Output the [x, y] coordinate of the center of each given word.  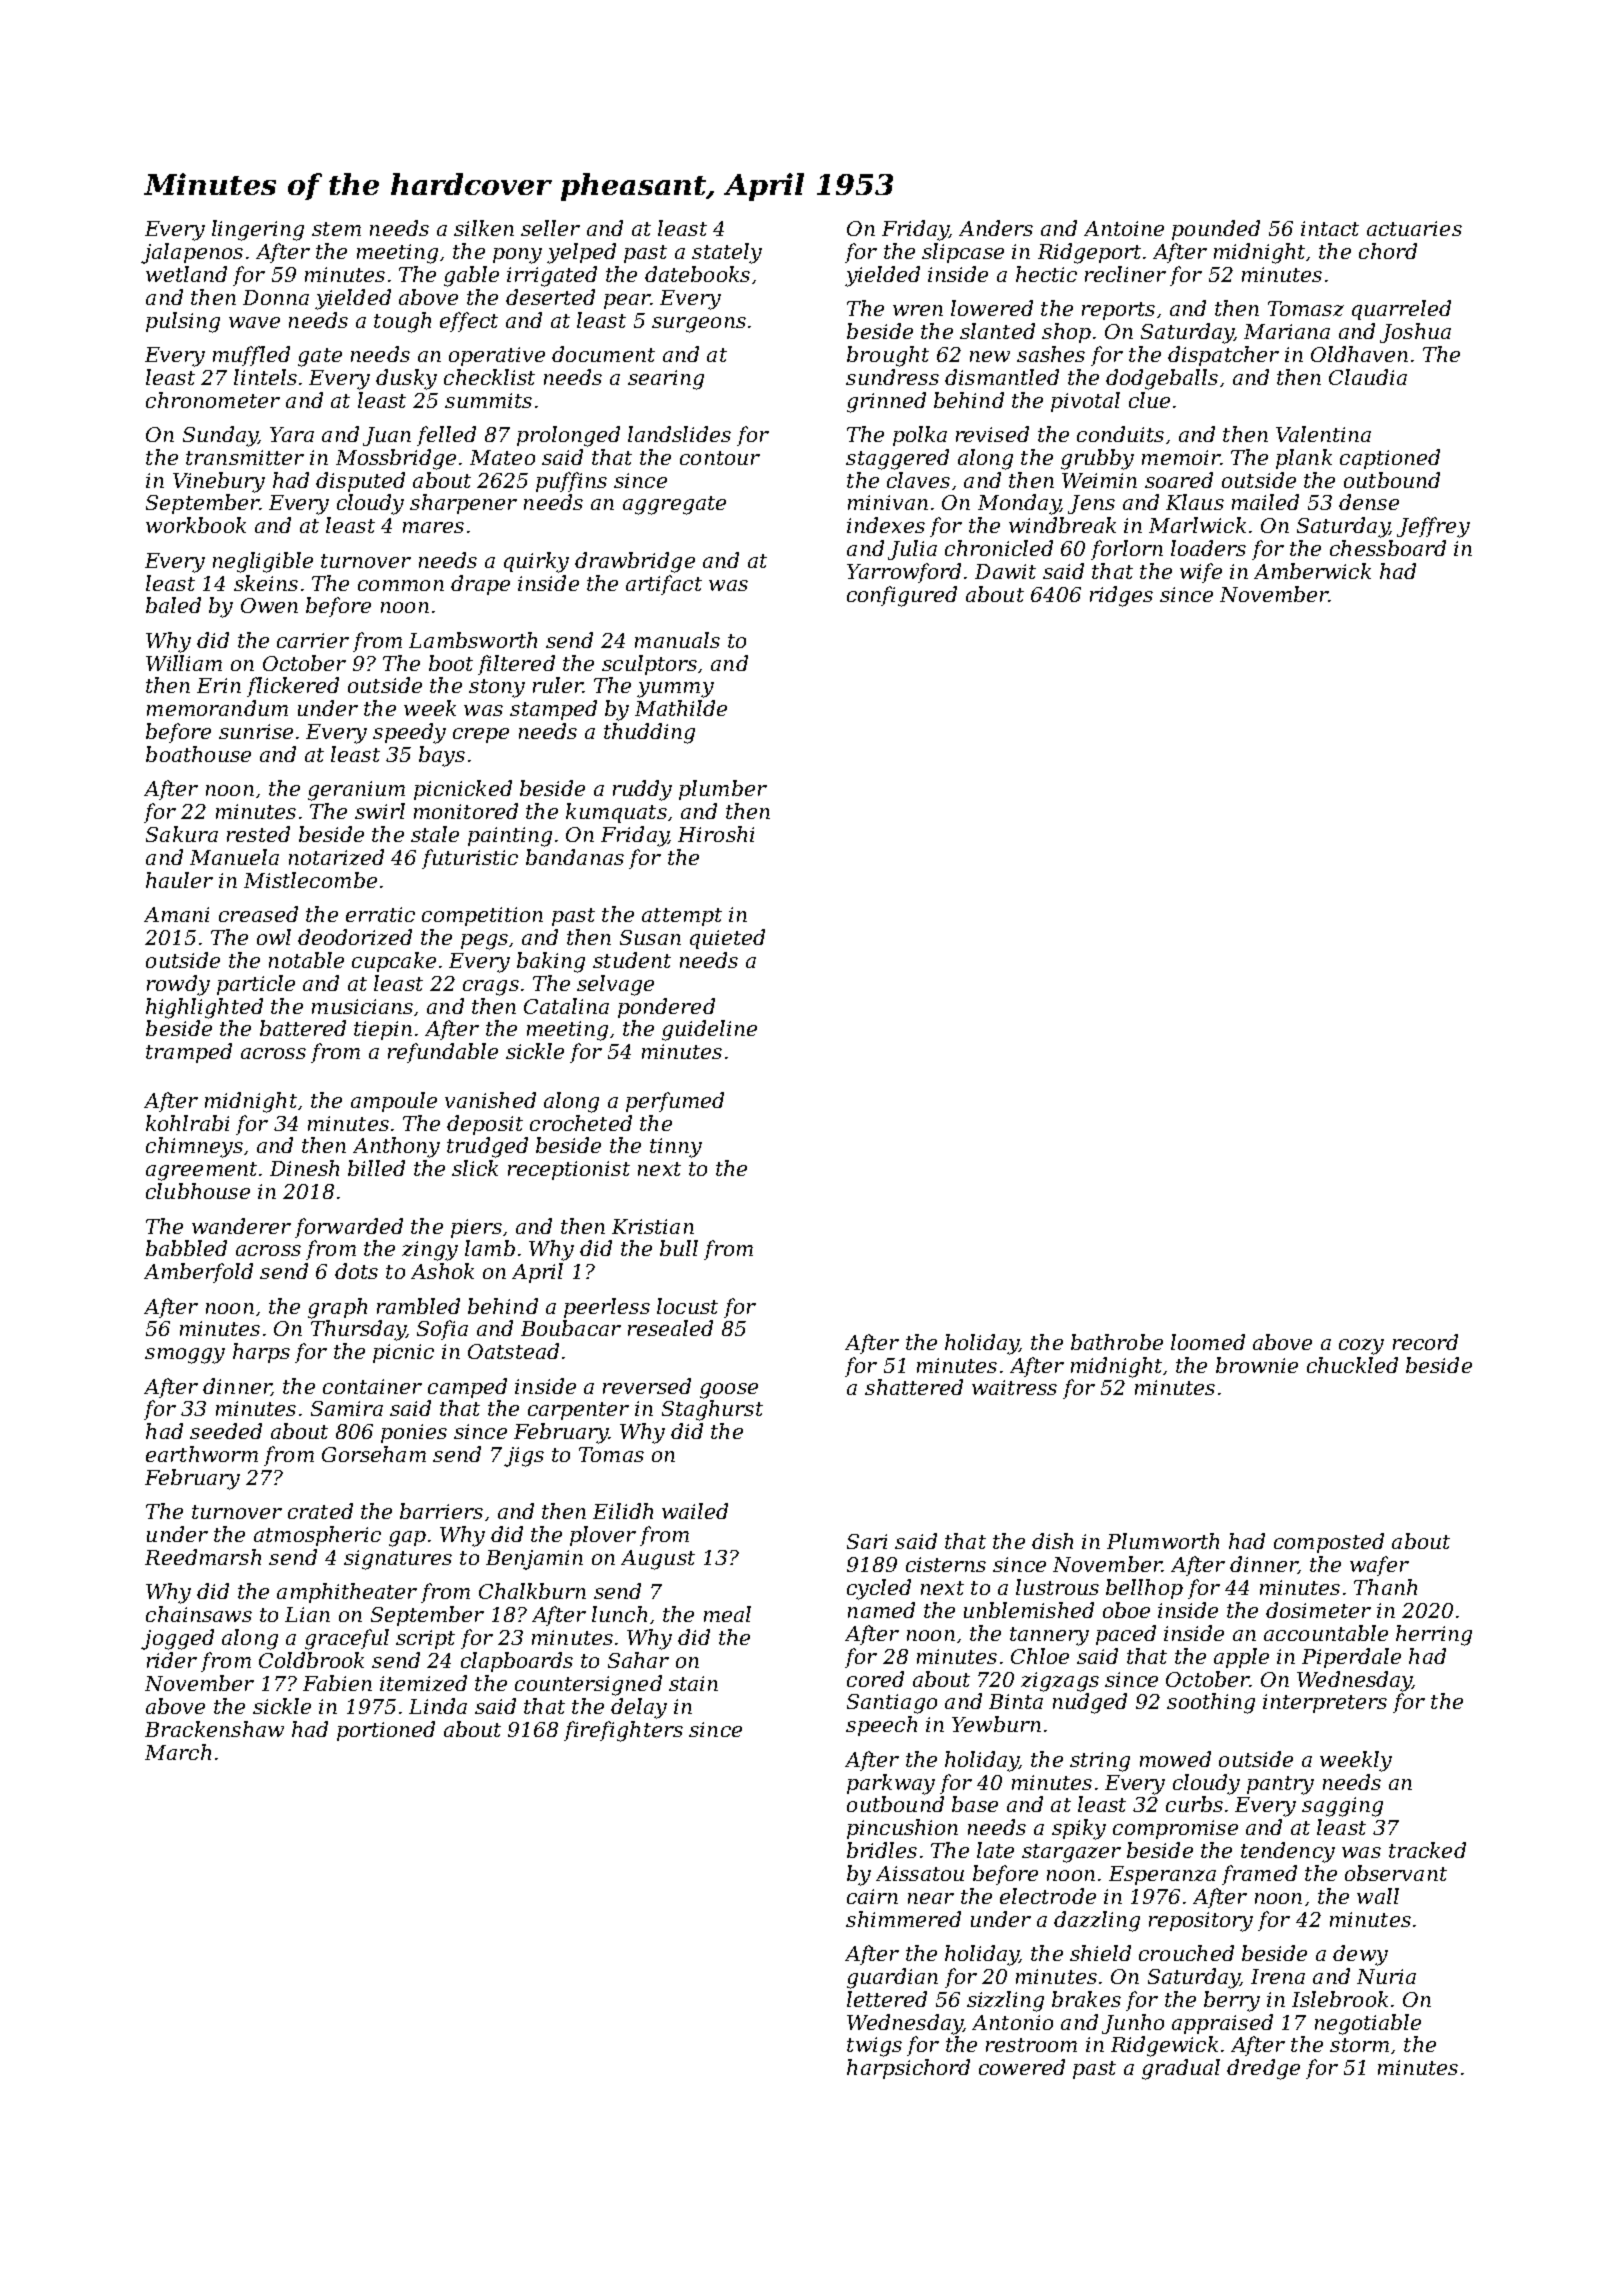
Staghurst [712, 1410]
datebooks [697, 274]
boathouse [198, 754]
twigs [874, 2047]
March [178, 1752]
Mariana [1287, 331]
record [1425, 1342]
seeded [226, 1431]
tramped [189, 1053]
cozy [1361, 1347]
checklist [489, 377]
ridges [1121, 596]
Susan [650, 937]
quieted [727, 939]
